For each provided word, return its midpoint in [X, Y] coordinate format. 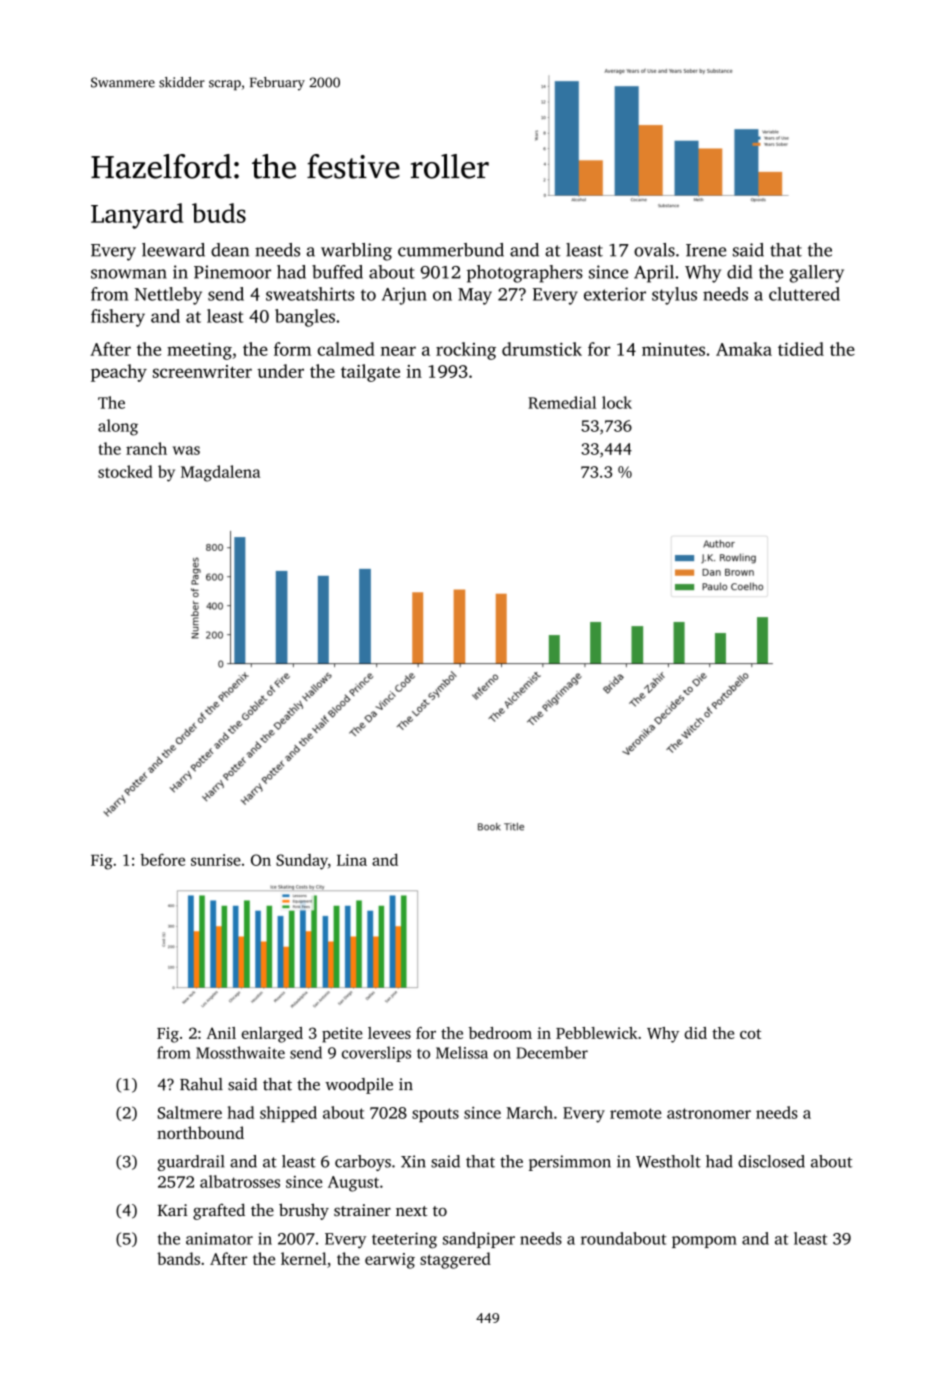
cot [750, 1034]
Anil [221, 1033]
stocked [125, 471]
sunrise [216, 860]
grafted [219, 1211]
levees [389, 1033]
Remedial [562, 402]
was [186, 450]
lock [617, 402]
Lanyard [137, 216]
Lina [352, 860]
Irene [706, 250]
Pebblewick [597, 1033]
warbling [356, 252]
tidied [801, 349]
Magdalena [220, 473]
